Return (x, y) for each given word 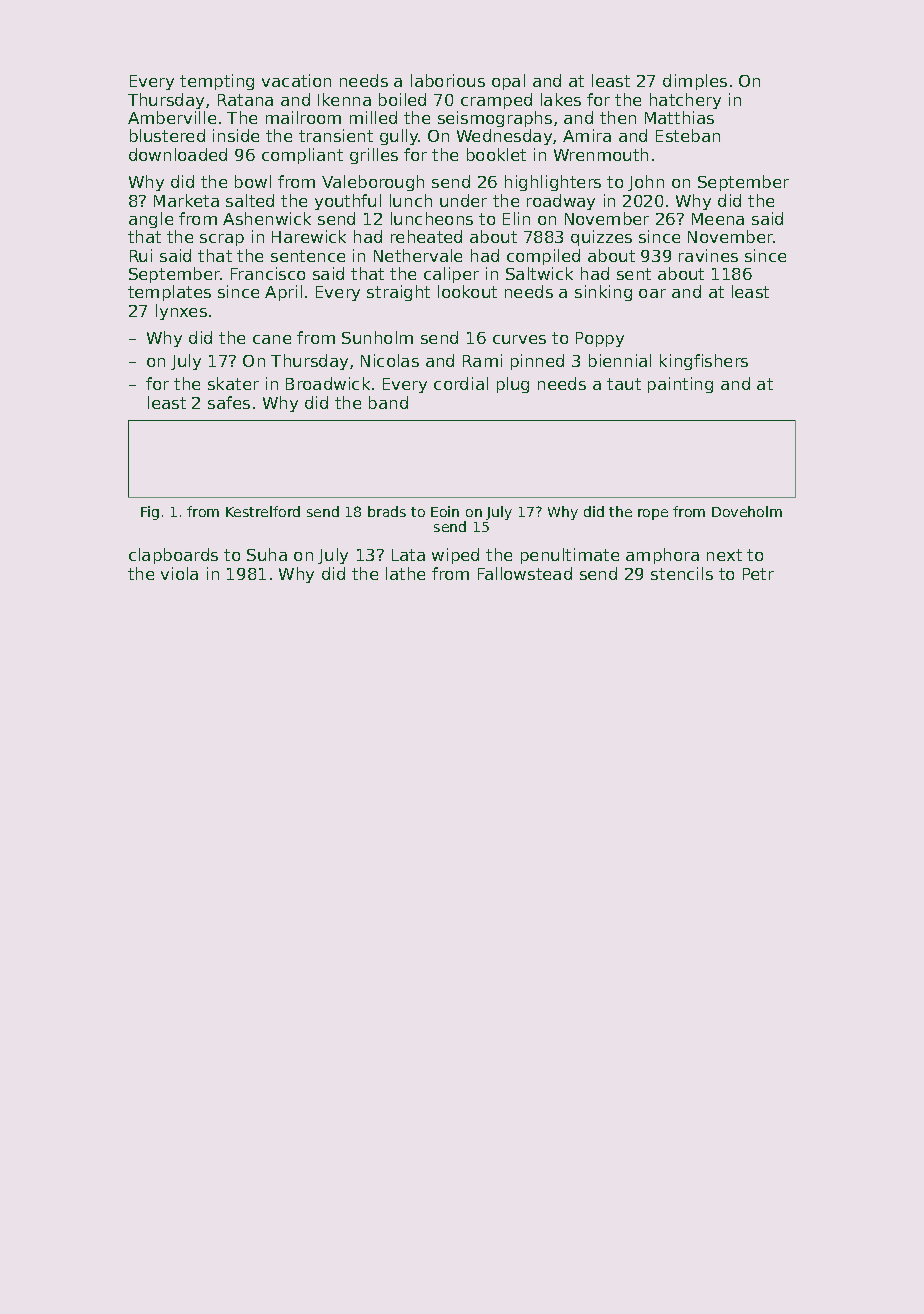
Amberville (172, 117)
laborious (448, 80)
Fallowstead (525, 573)
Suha (267, 554)
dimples (695, 82)
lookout (467, 291)
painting (680, 385)
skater (233, 383)
